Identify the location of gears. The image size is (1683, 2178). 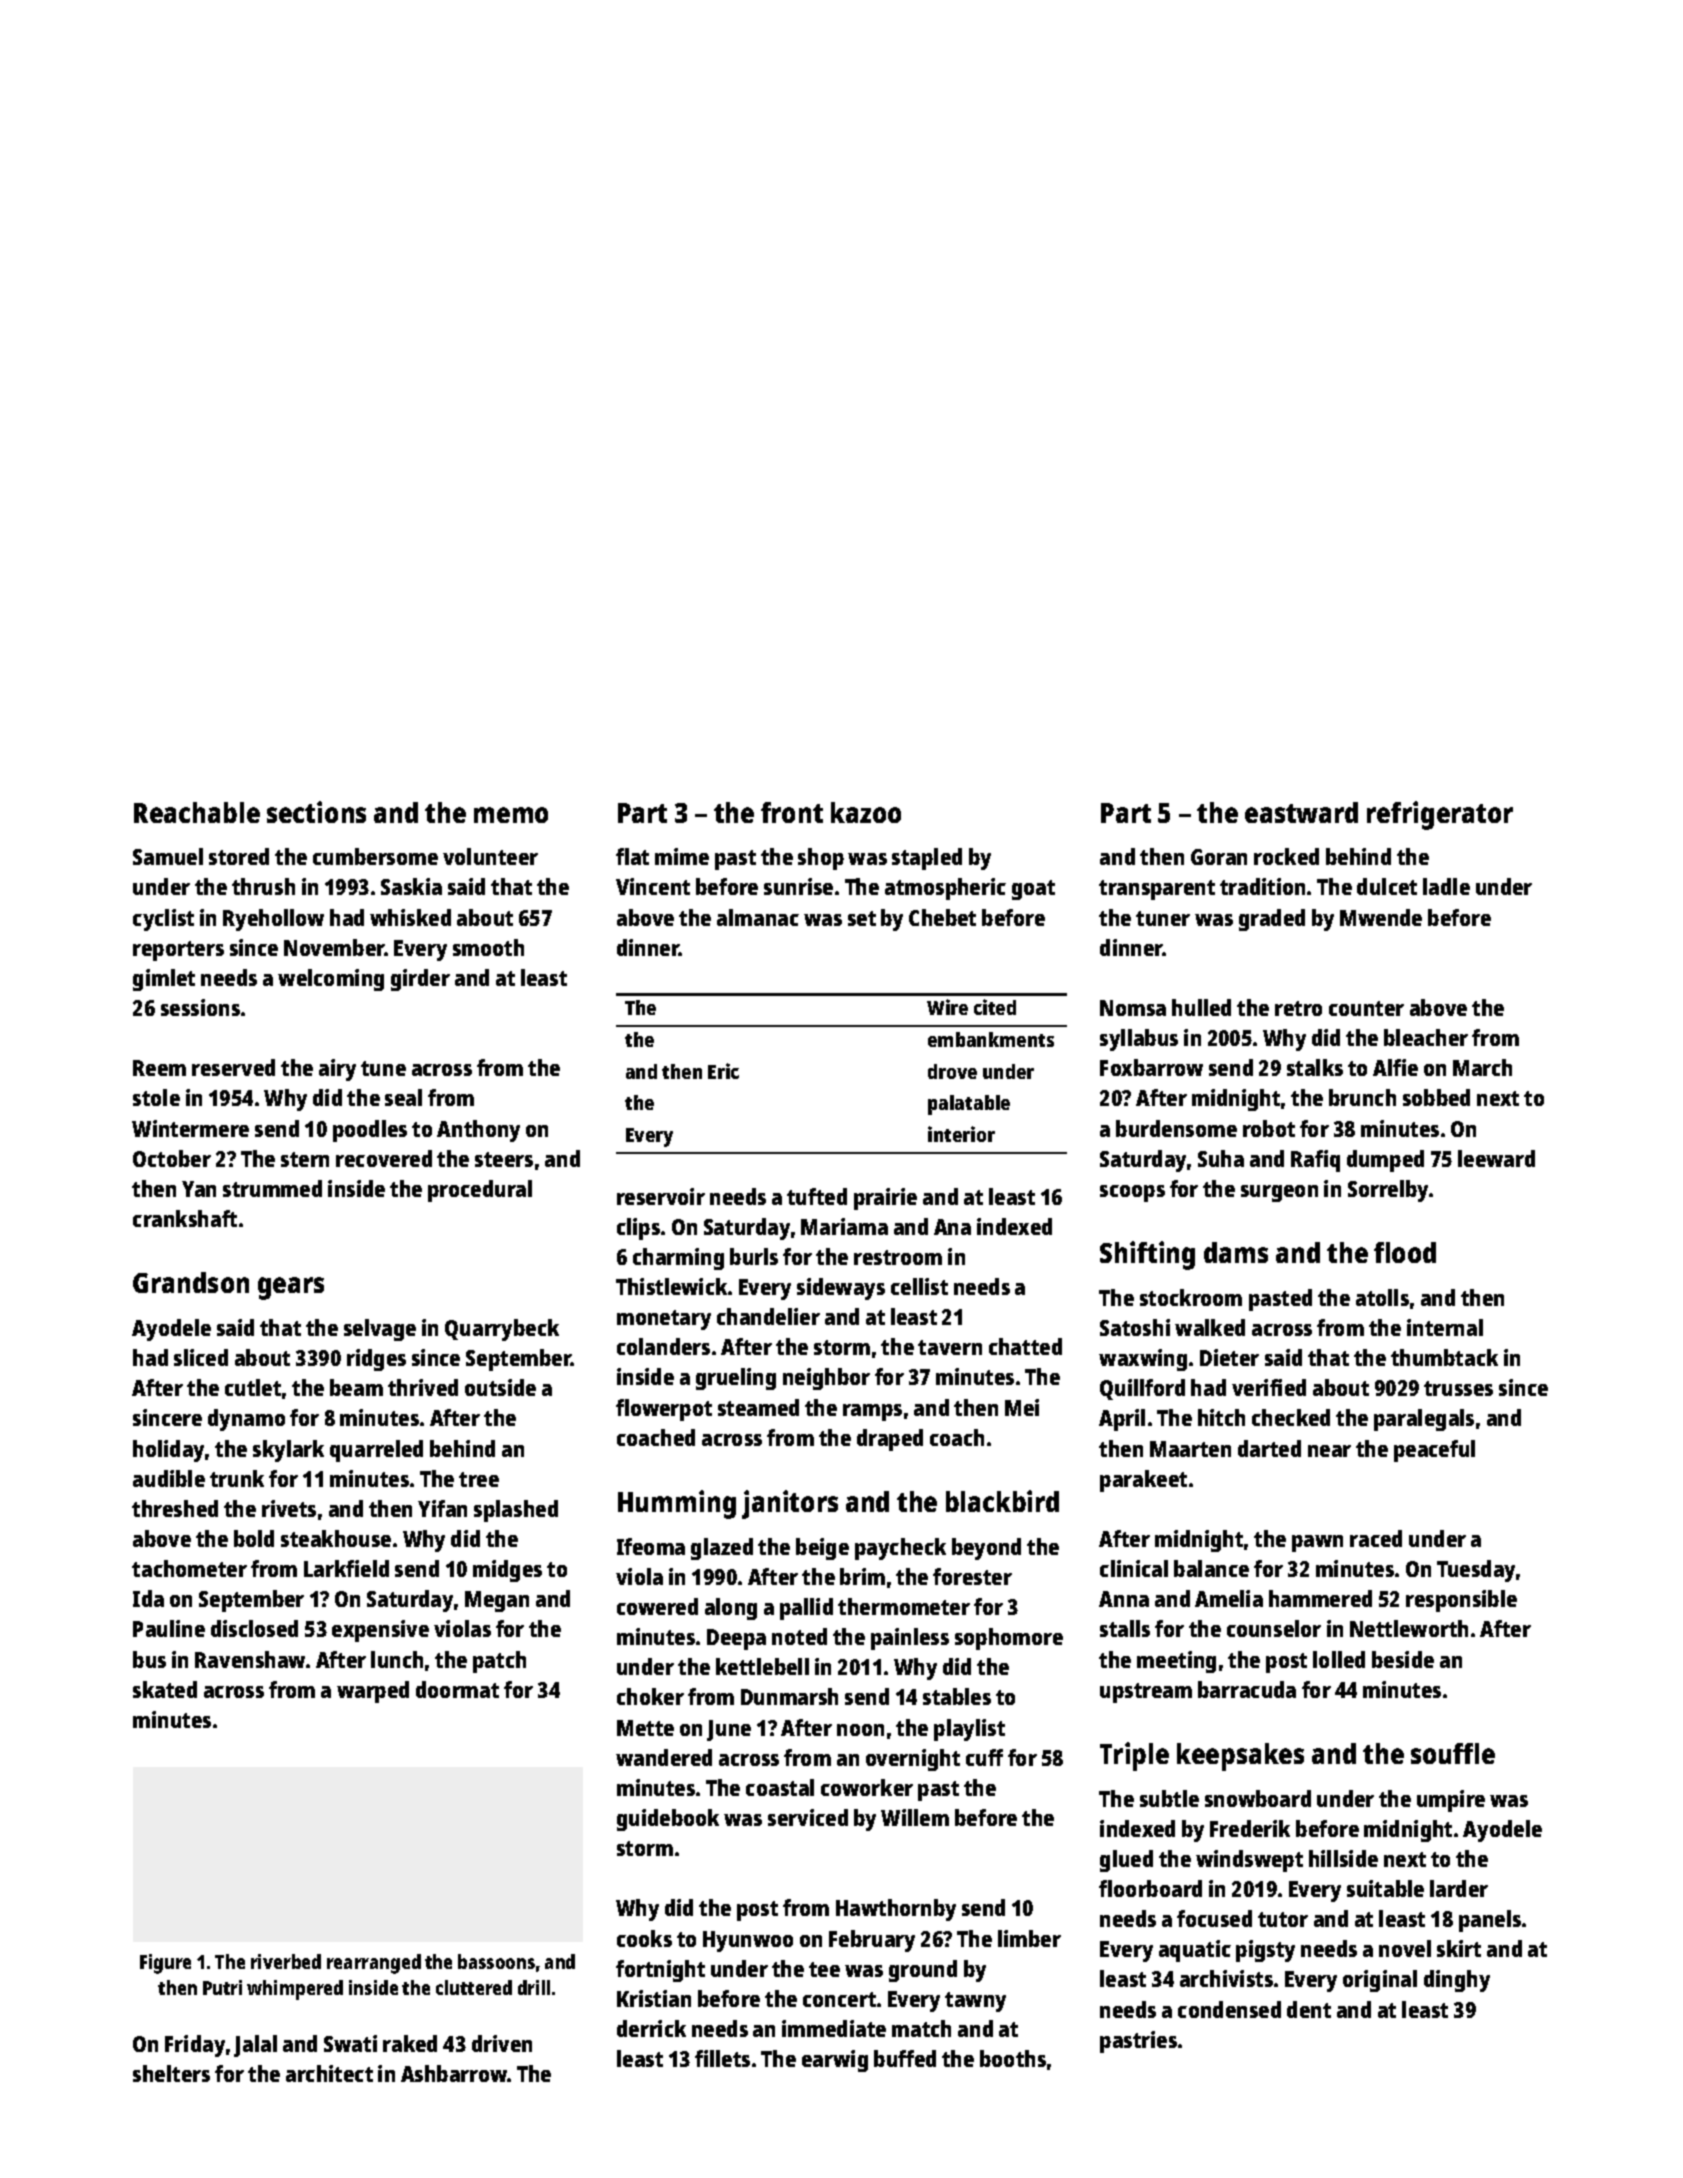
(291, 1288).
